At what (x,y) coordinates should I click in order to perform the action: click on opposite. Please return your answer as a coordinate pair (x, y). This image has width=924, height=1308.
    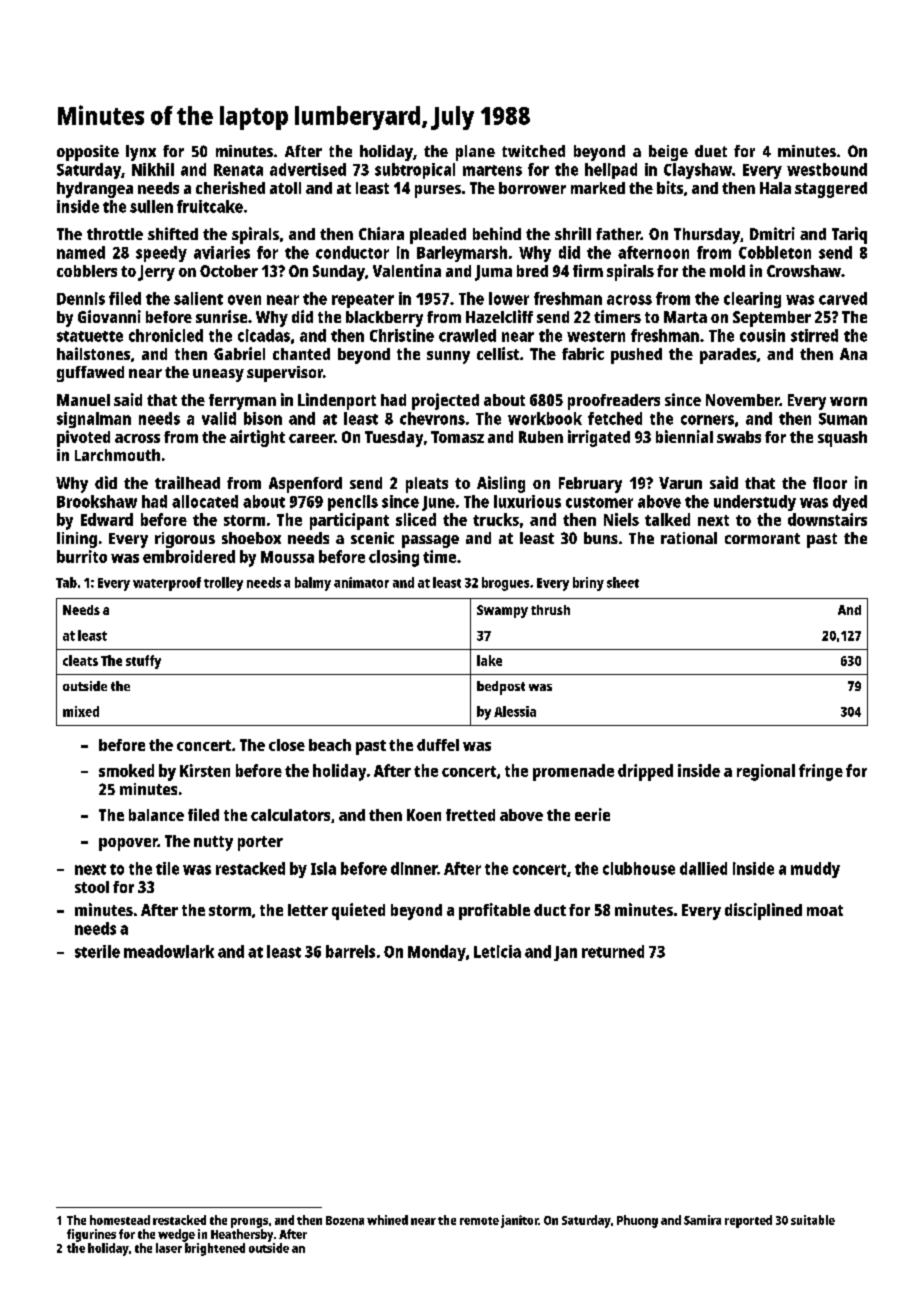
    Looking at the image, I should click on (88, 153).
